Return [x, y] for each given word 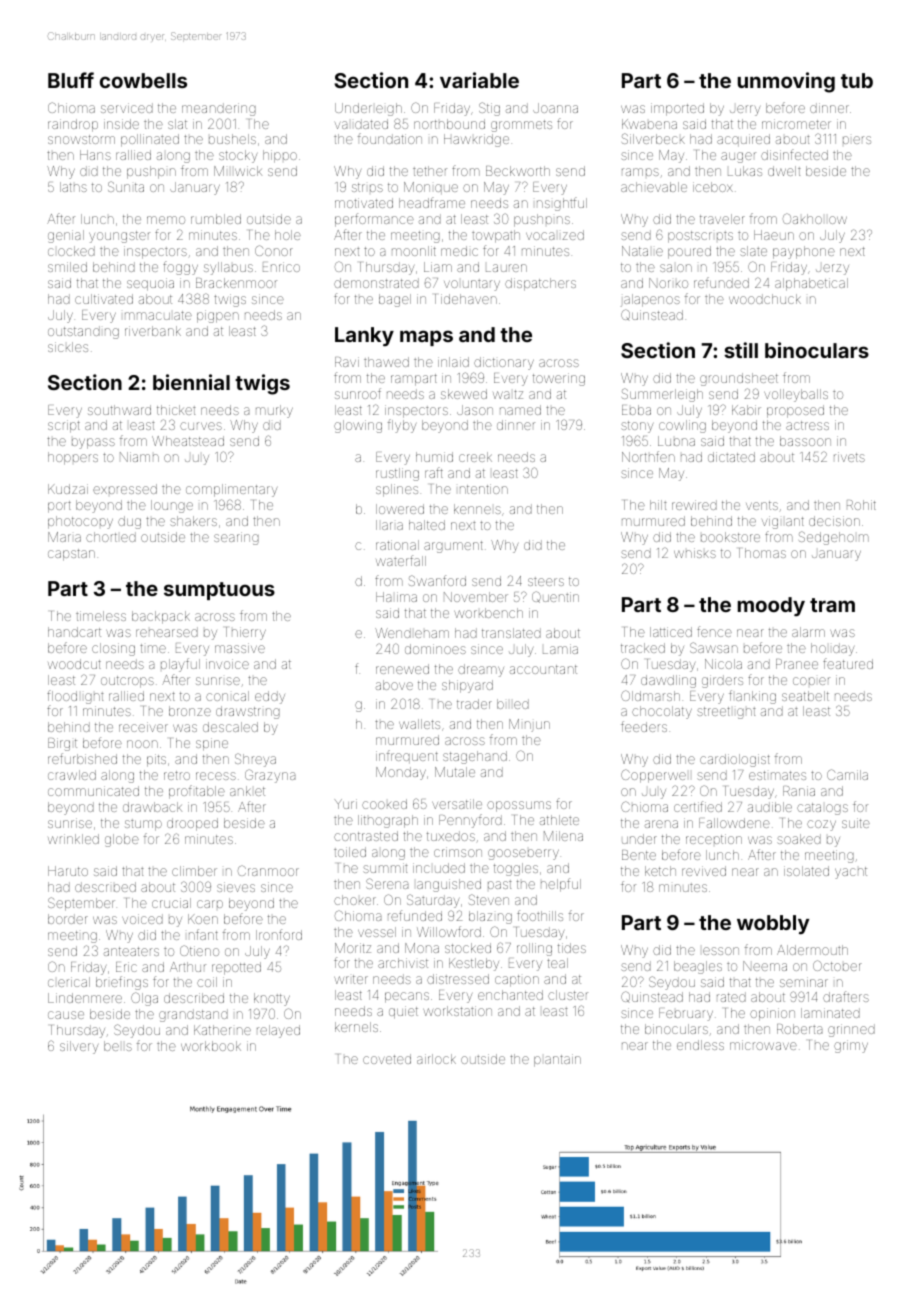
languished [449, 885]
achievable [654, 187]
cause [66, 1015]
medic [459, 251]
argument [453, 547]
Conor [274, 250]
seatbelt [805, 696]
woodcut [74, 664]
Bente [639, 855]
